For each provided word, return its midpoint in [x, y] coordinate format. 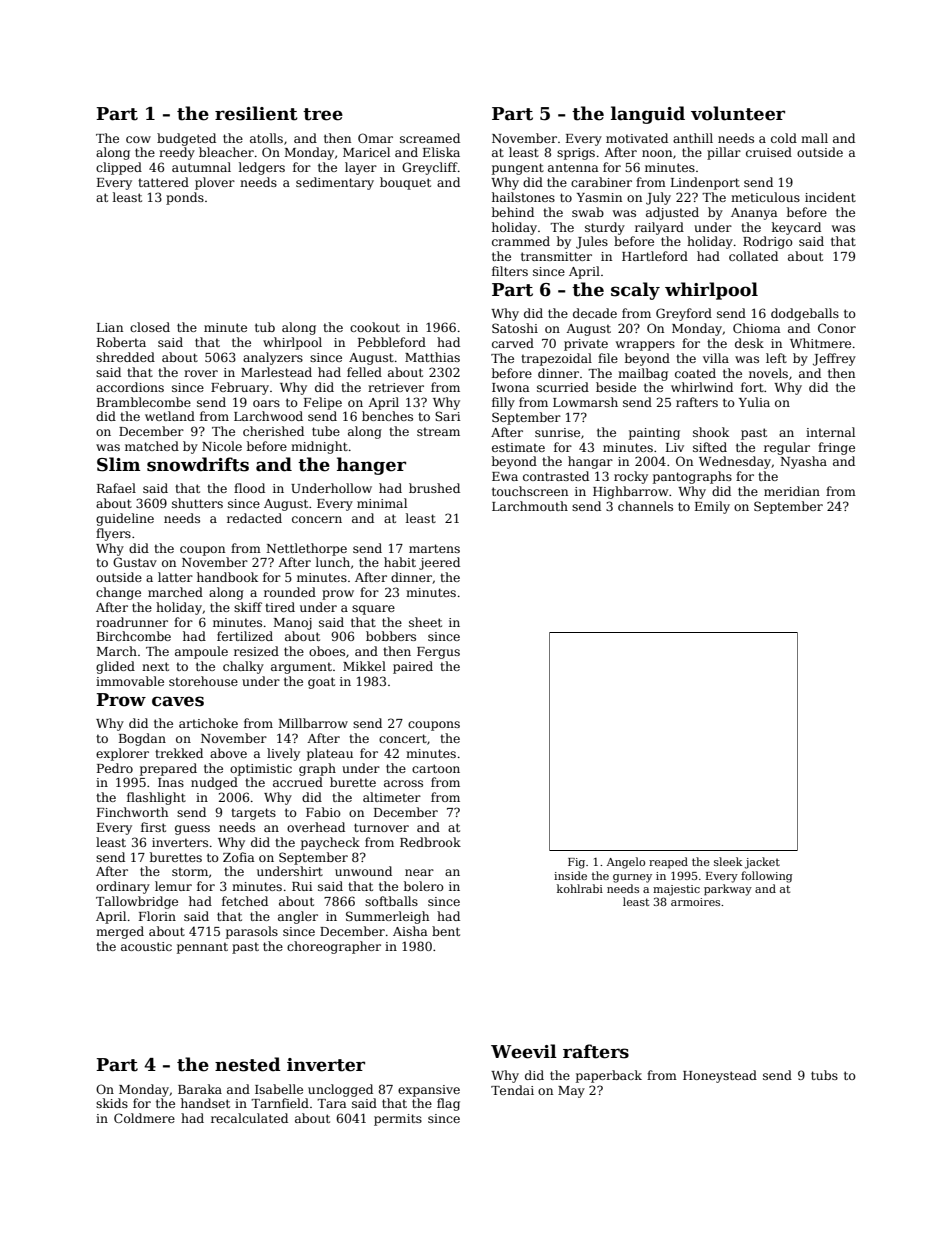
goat [321, 683]
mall [814, 138]
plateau [330, 754]
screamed [430, 138]
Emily [712, 507]
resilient [256, 113]
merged [120, 932]
